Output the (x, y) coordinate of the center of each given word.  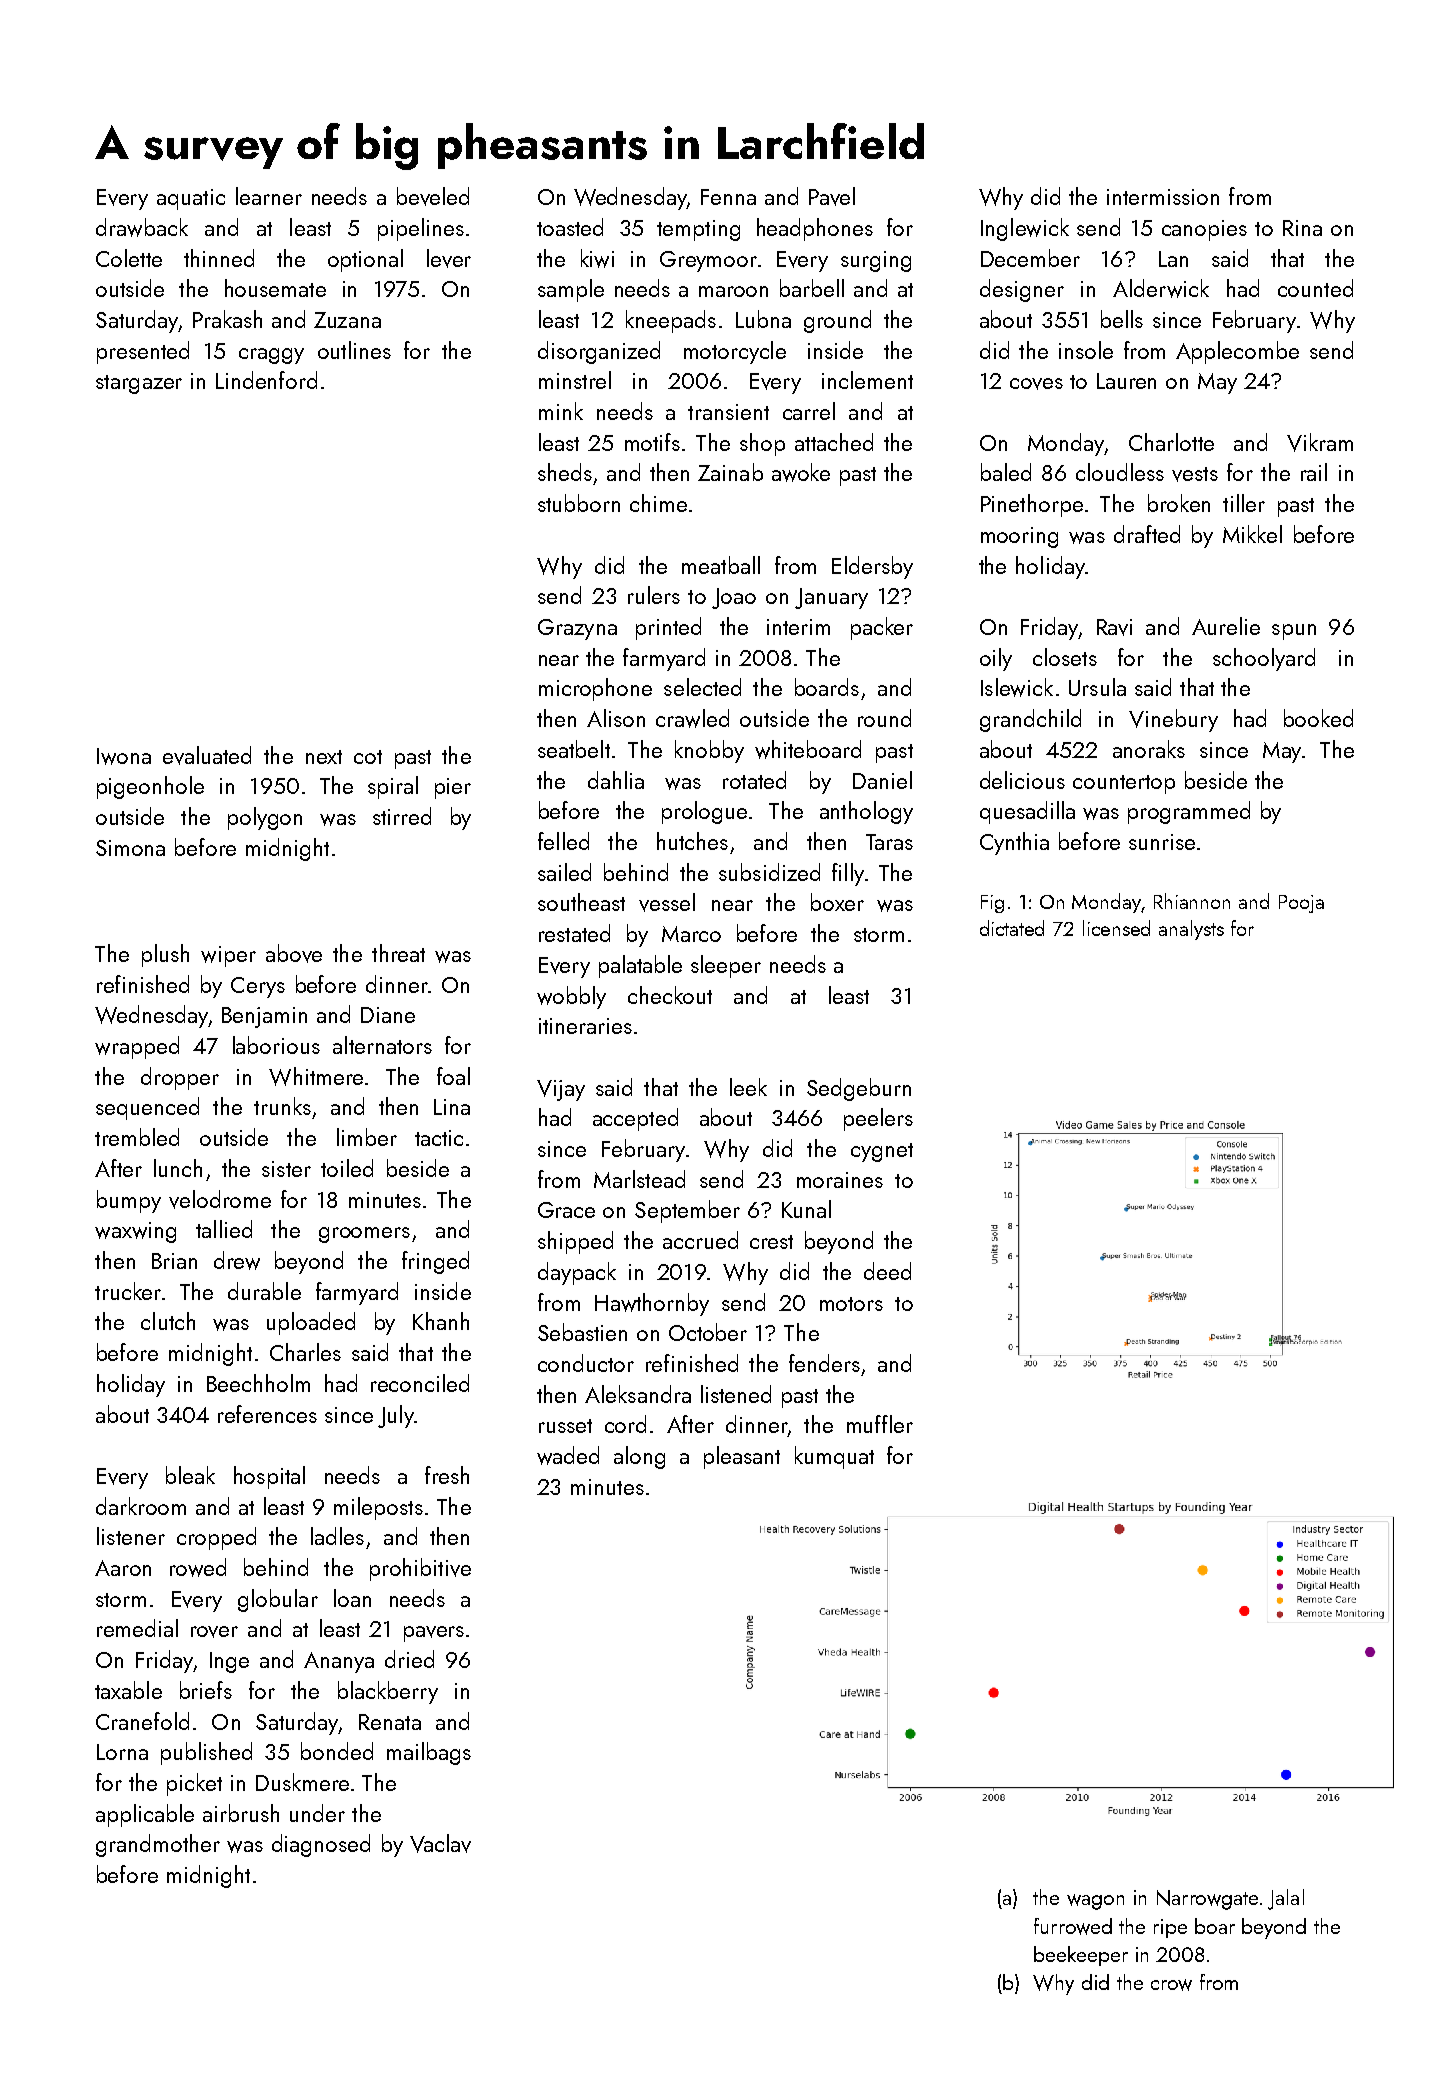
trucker (128, 1291)
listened (736, 1394)
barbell (812, 288)
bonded (337, 1751)
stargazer (139, 384)
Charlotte (1171, 442)
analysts (1191, 930)
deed (887, 1271)
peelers (878, 1119)
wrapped (137, 1047)
